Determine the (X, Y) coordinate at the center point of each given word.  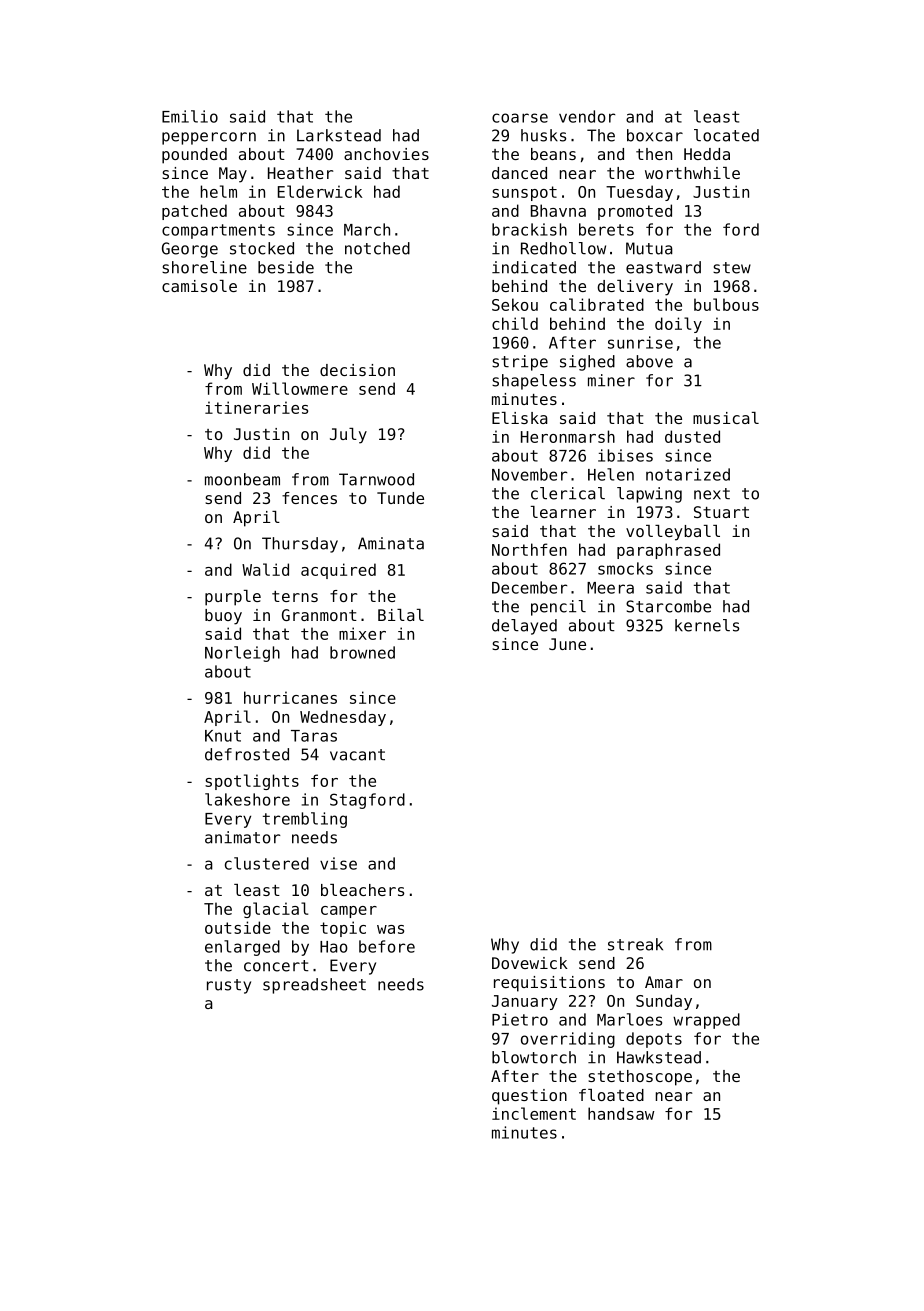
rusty (229, 986)
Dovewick (530, 963)
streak (635, 944)
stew (732, 268)
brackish (529, 229)
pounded (194, 156)
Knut (223, 736)
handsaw (621, 1113)
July (348, 436)
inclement (534, 1113)
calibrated (597, 304)
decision (357, 370)
